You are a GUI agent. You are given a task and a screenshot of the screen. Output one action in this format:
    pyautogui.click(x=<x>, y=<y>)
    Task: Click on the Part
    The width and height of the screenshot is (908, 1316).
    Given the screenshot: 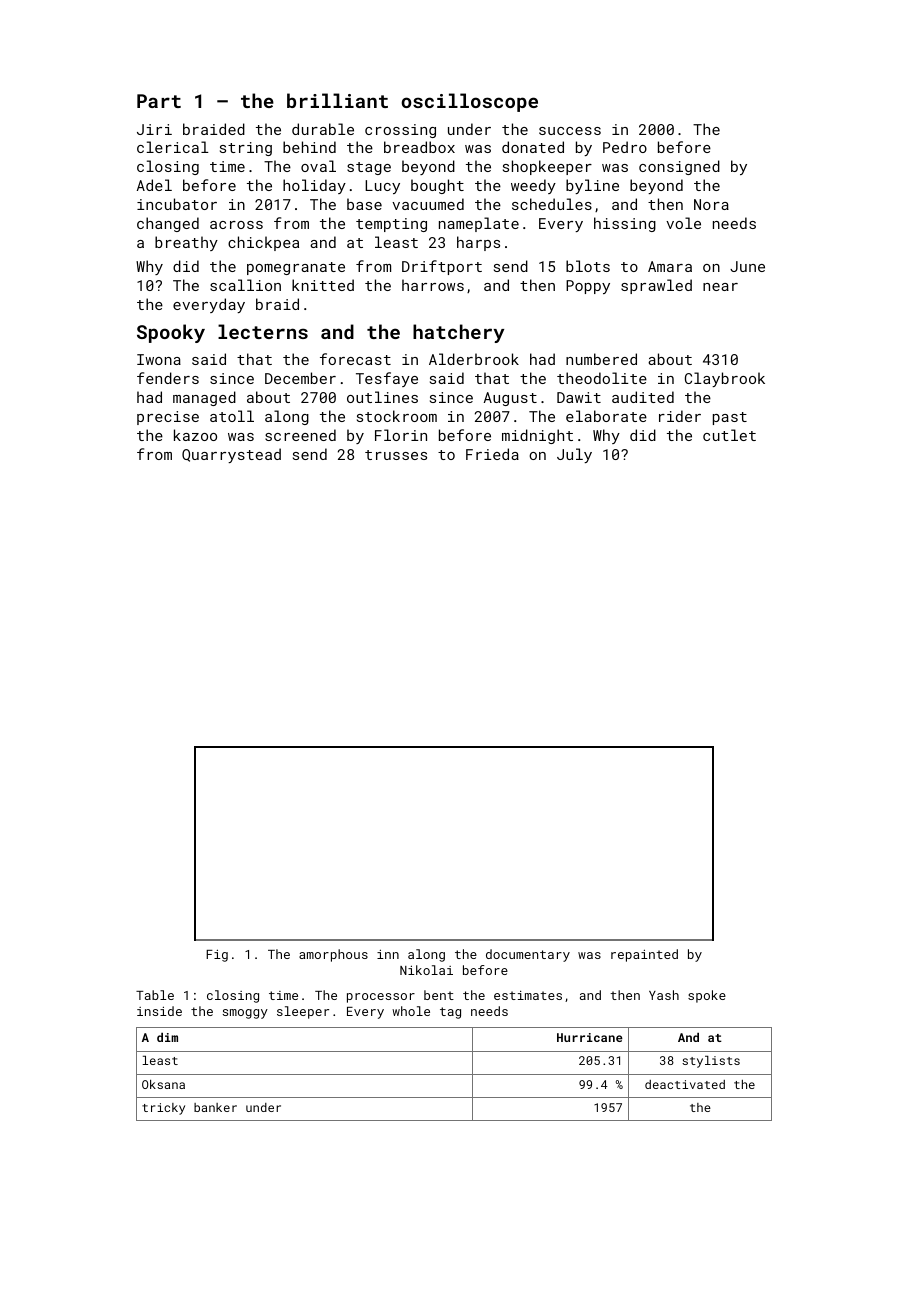 What is the action you would take?
    pyautogui.click(x=159, y=101)
